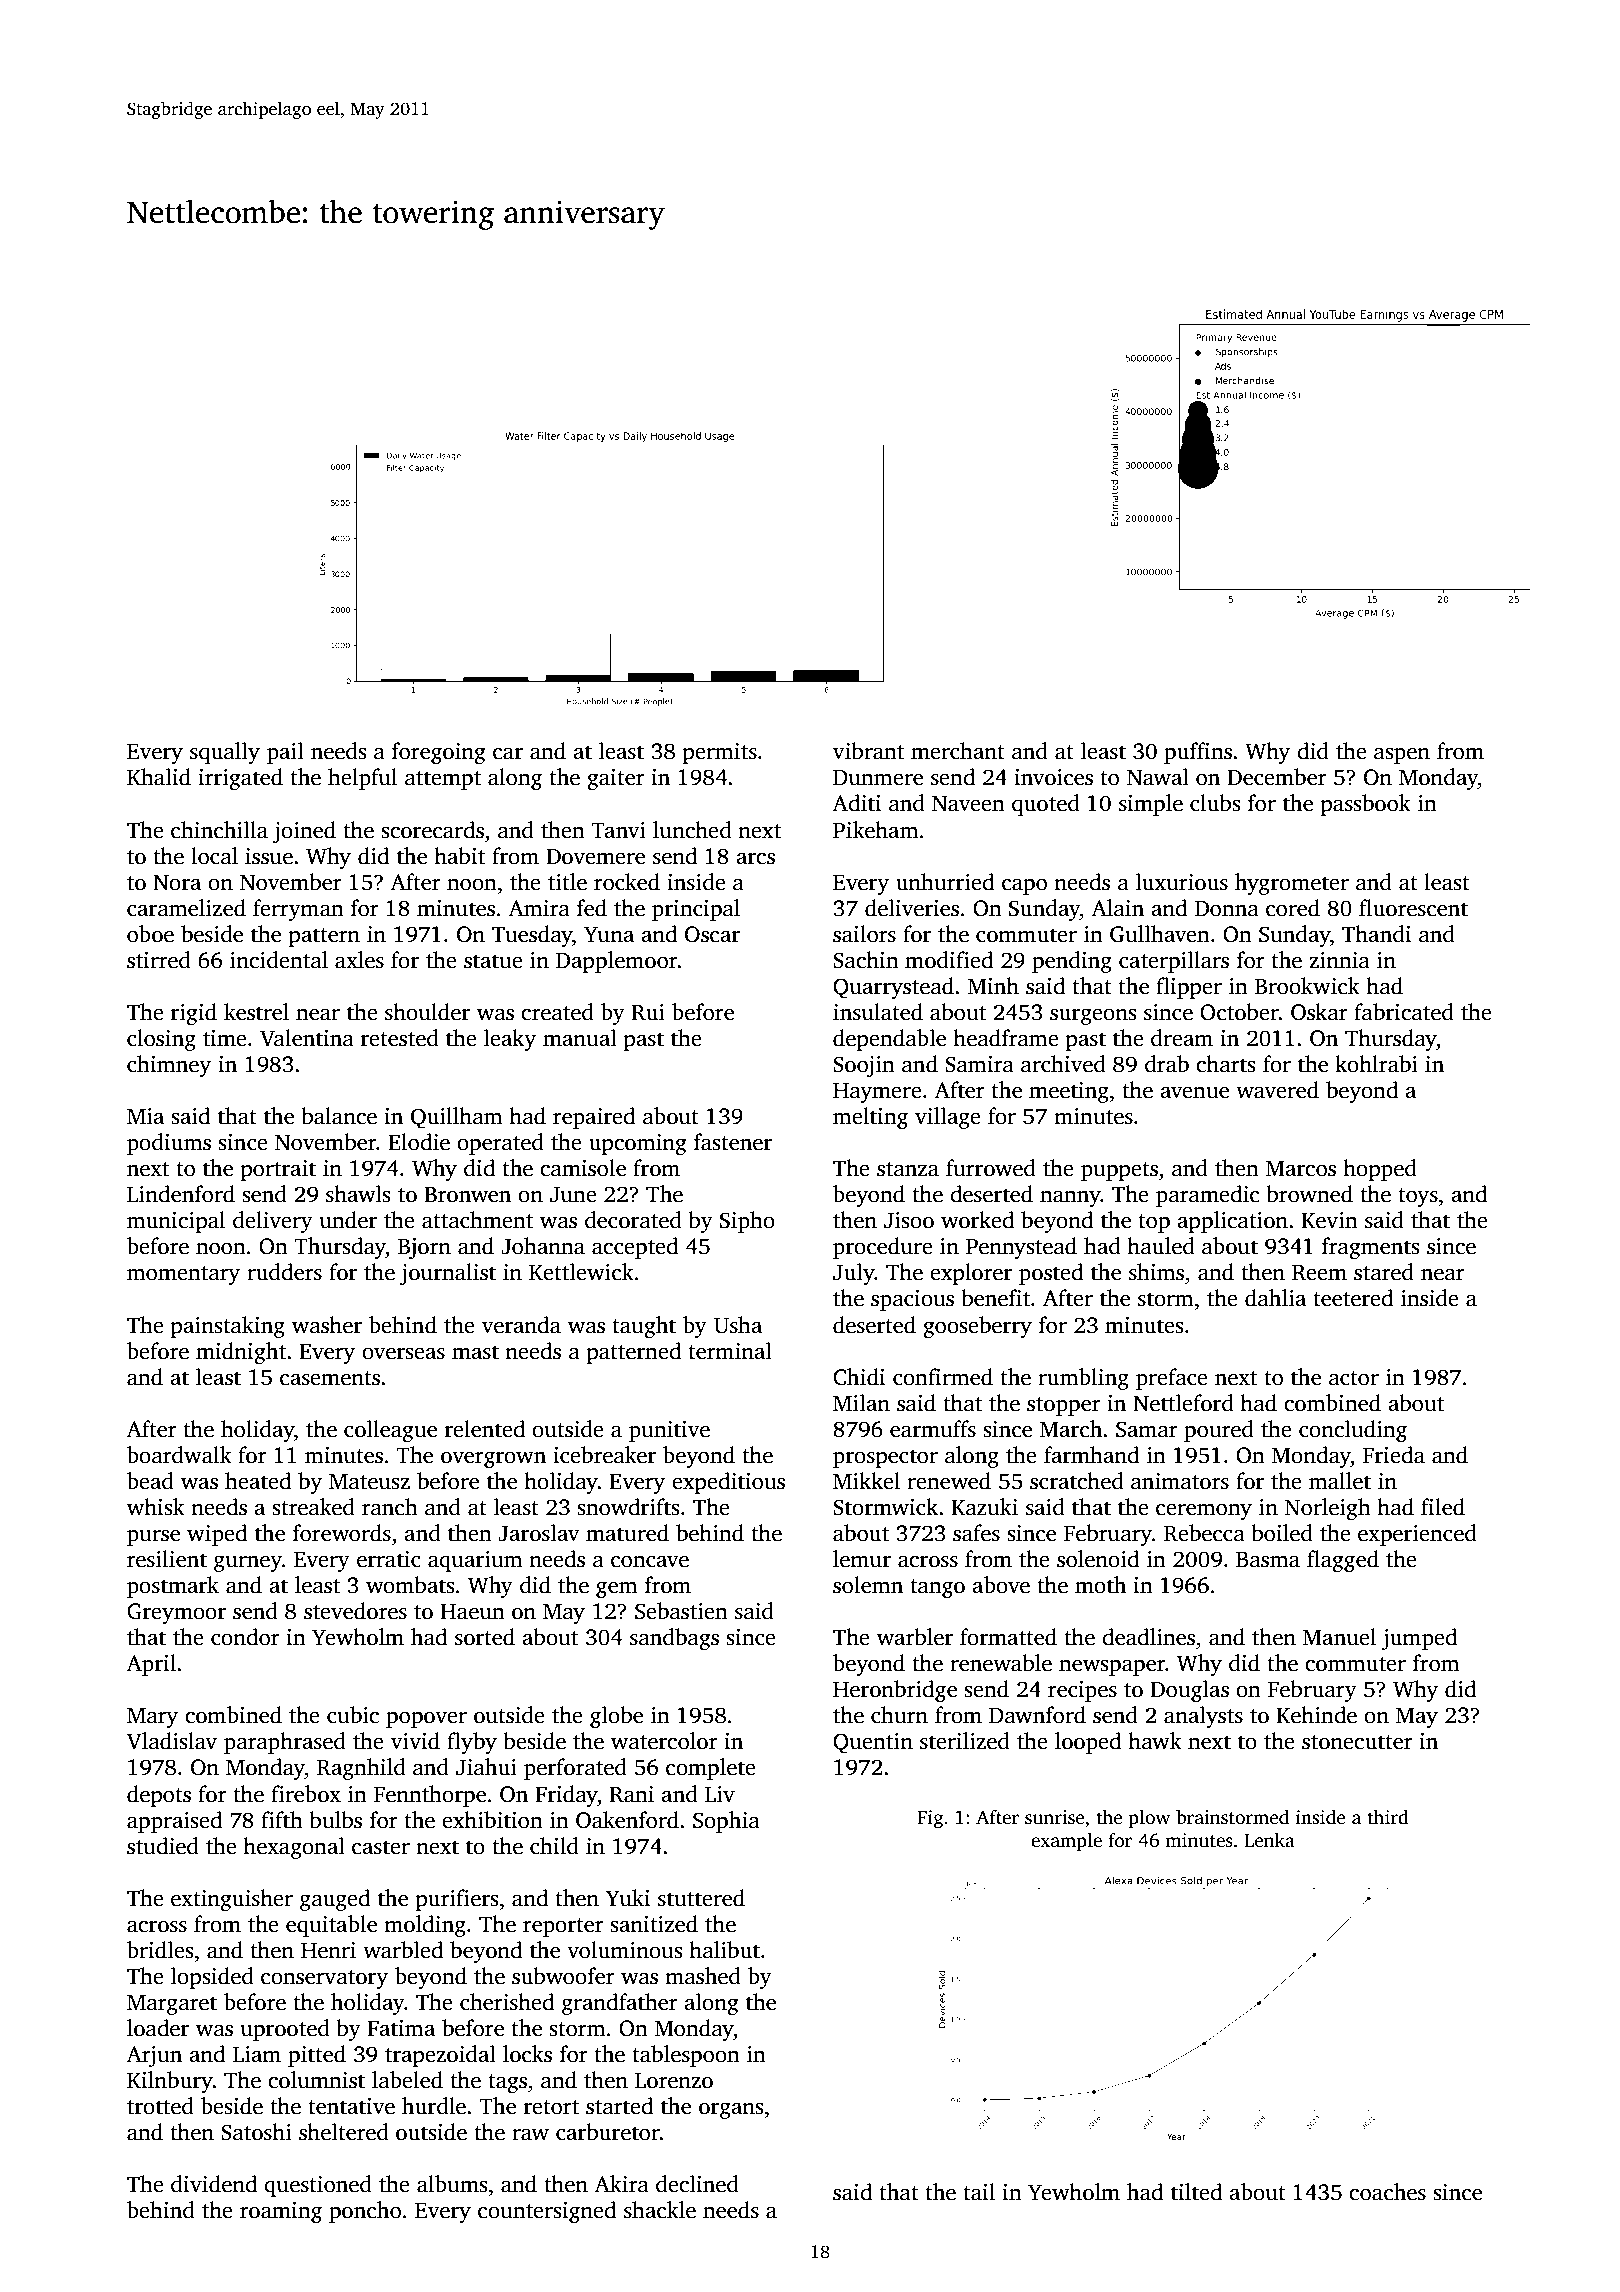 The image size is (1620, 2292). What do you see at coordinates (457, 1117) in the page?
I see `Quillham` at bounding box center [457, 1117].
